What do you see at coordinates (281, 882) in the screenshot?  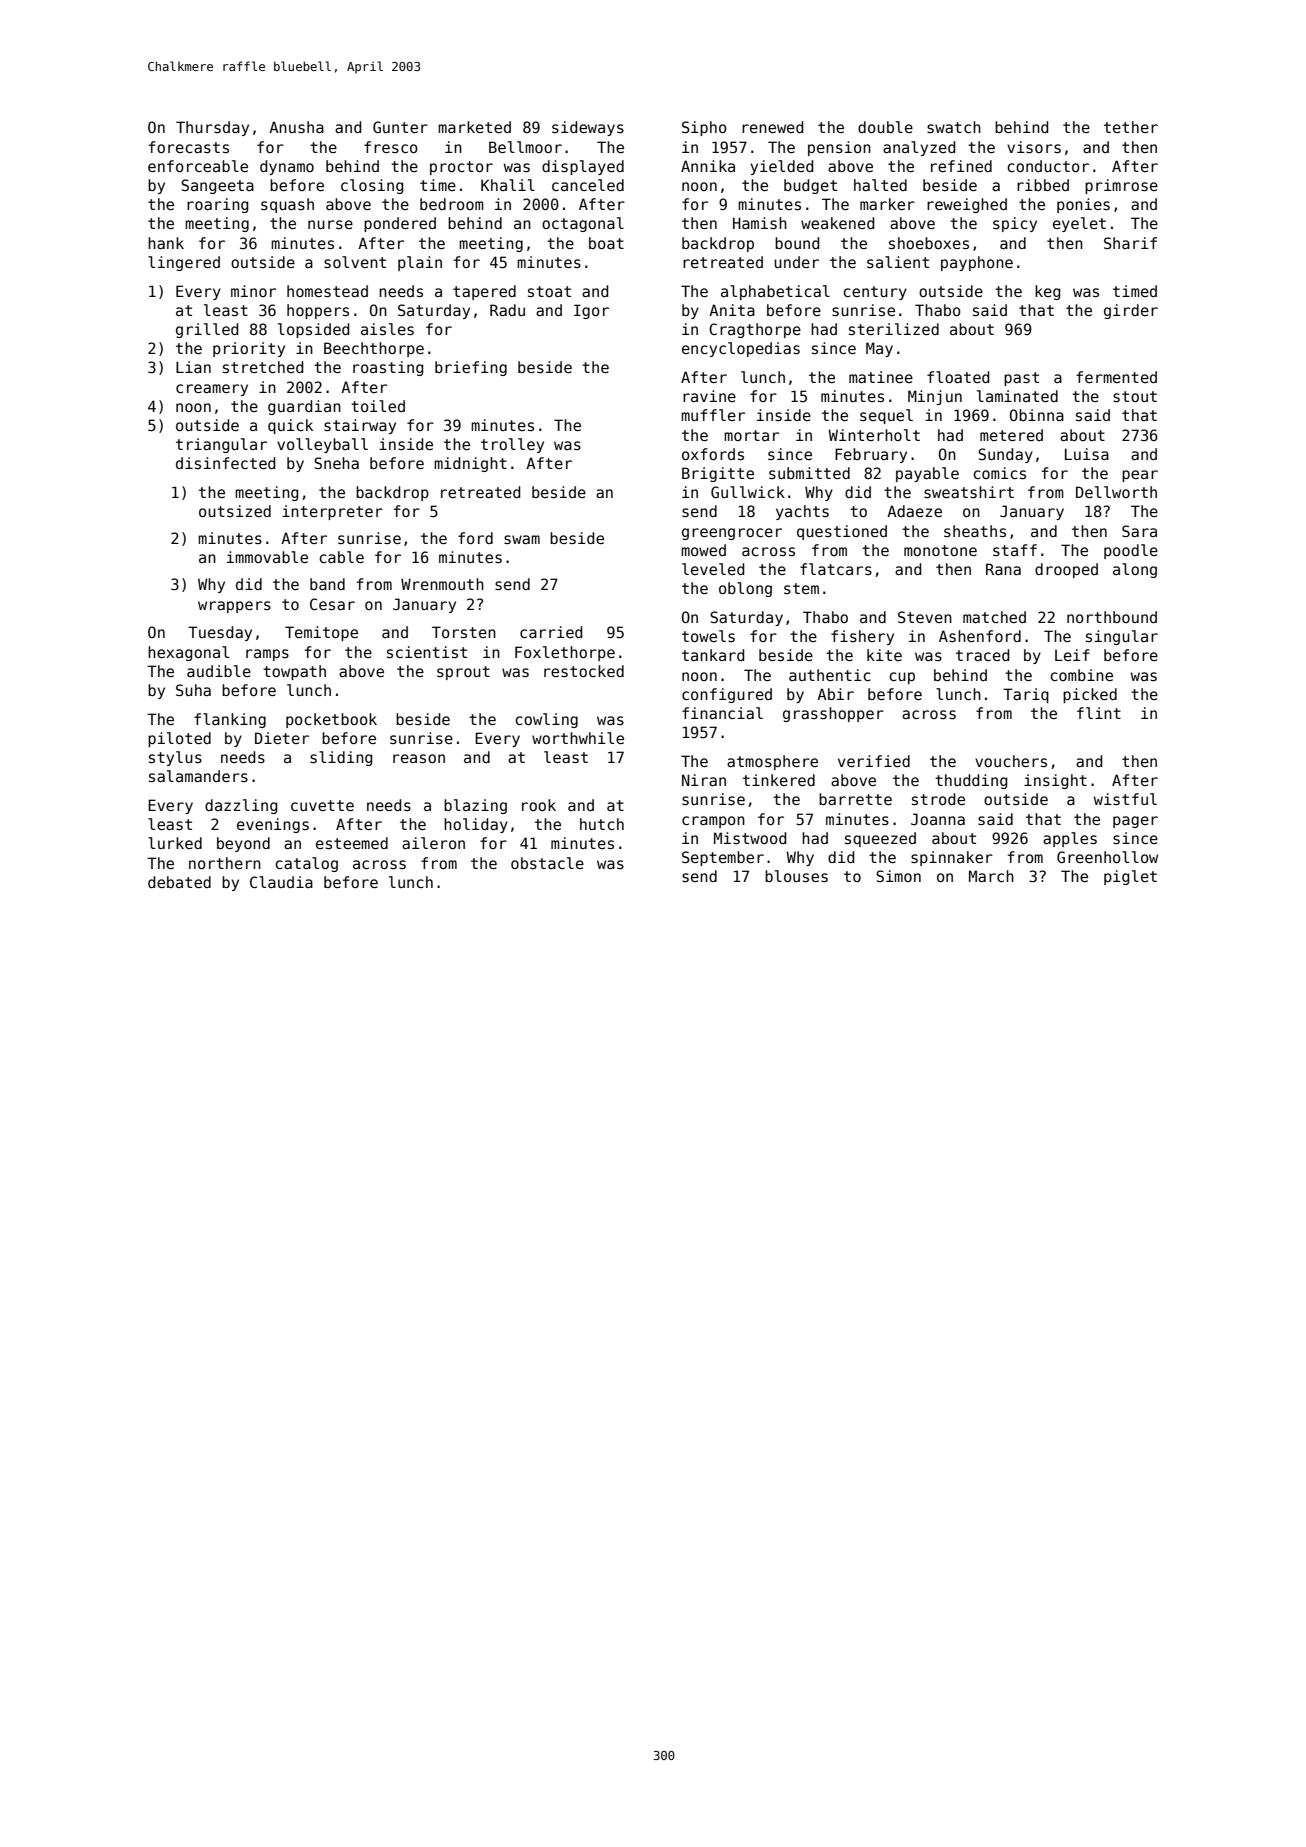 I see `Claudia` at bounding box center [281, 882].
